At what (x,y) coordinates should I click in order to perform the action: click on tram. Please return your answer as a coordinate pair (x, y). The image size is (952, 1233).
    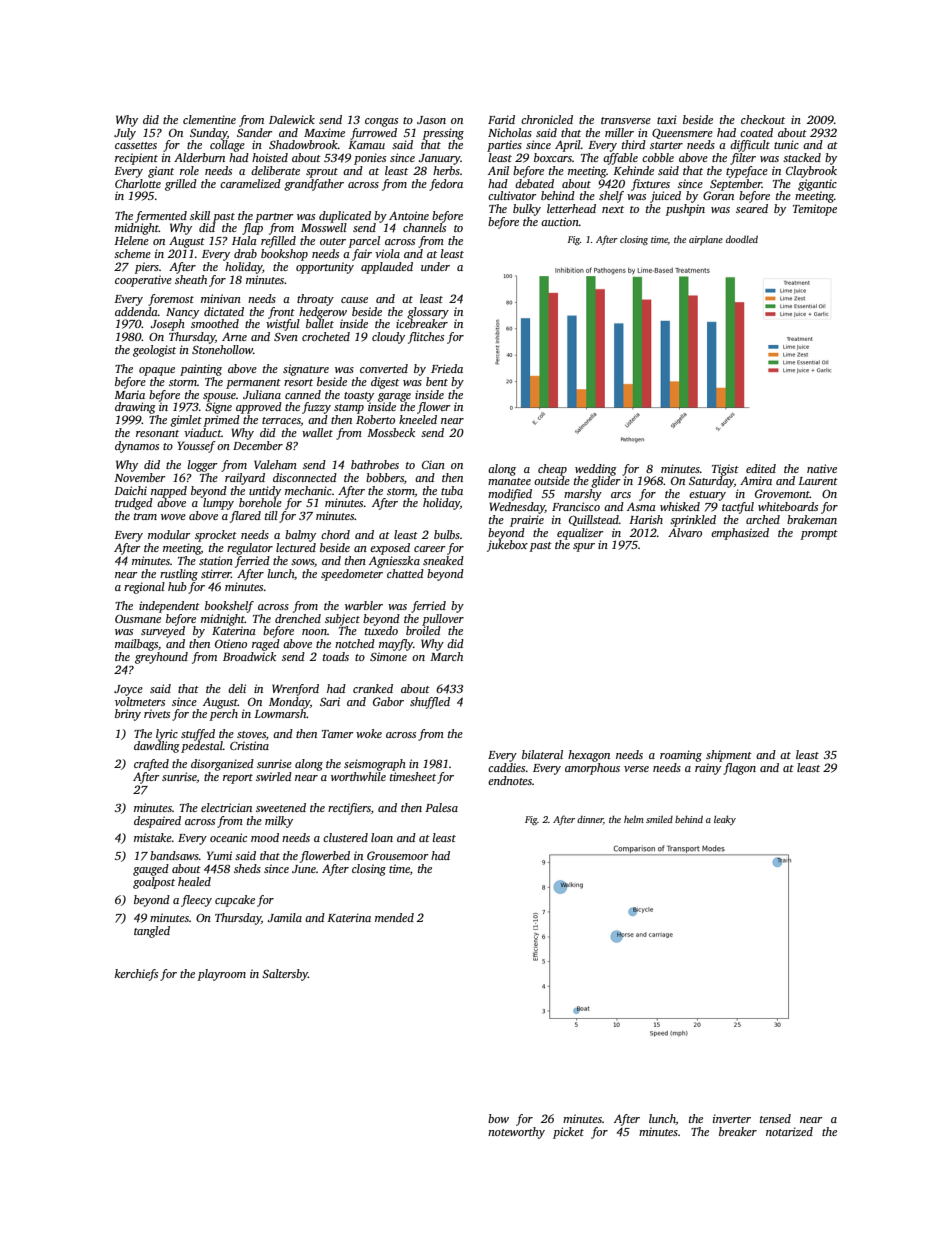
    Looking at the image, I should click on (145, 516).
